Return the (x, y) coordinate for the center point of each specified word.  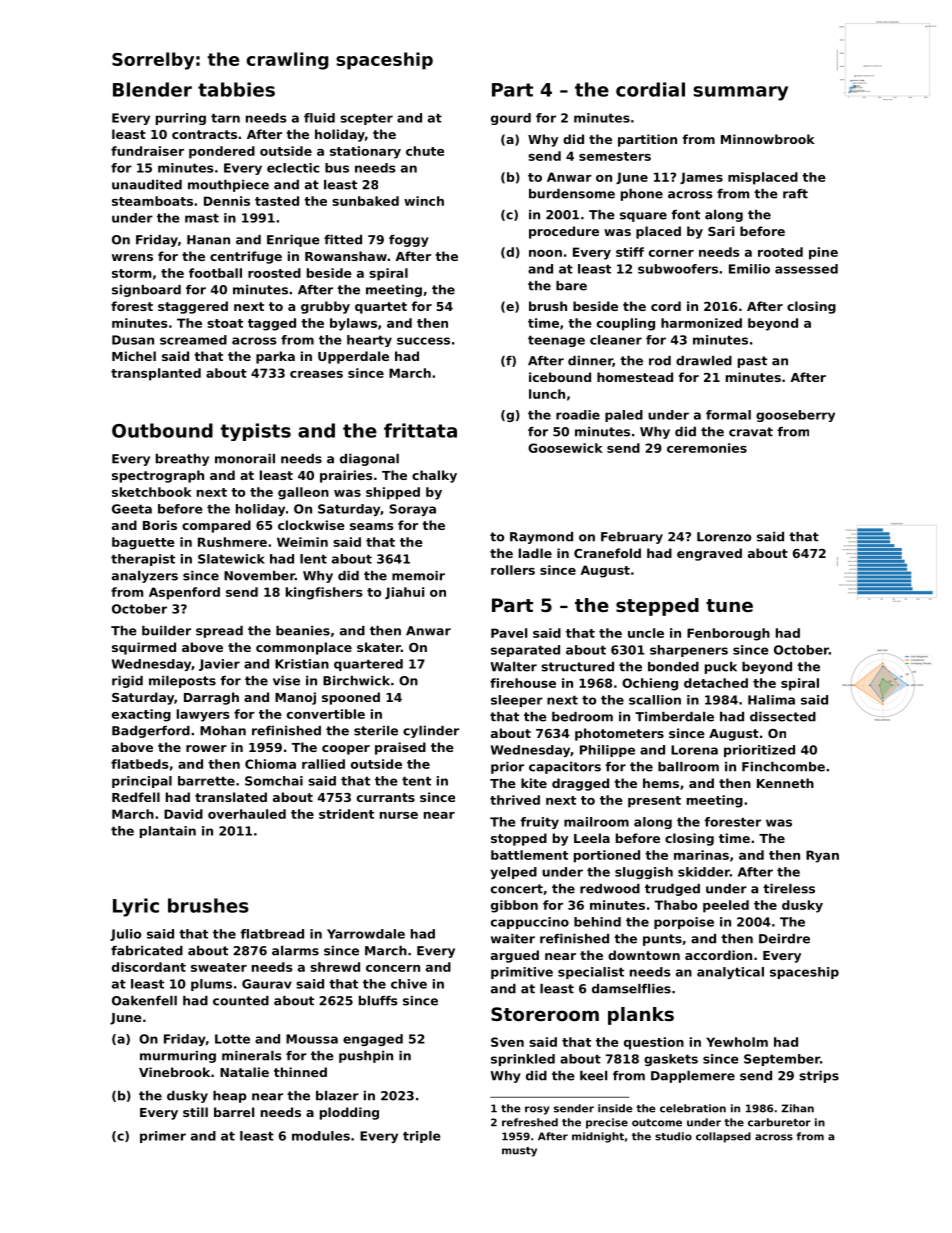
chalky (434, 476)
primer (163, 1137)
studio (673, 1136)
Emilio (749, 269)
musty (519, 1152)
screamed (193, 340)
